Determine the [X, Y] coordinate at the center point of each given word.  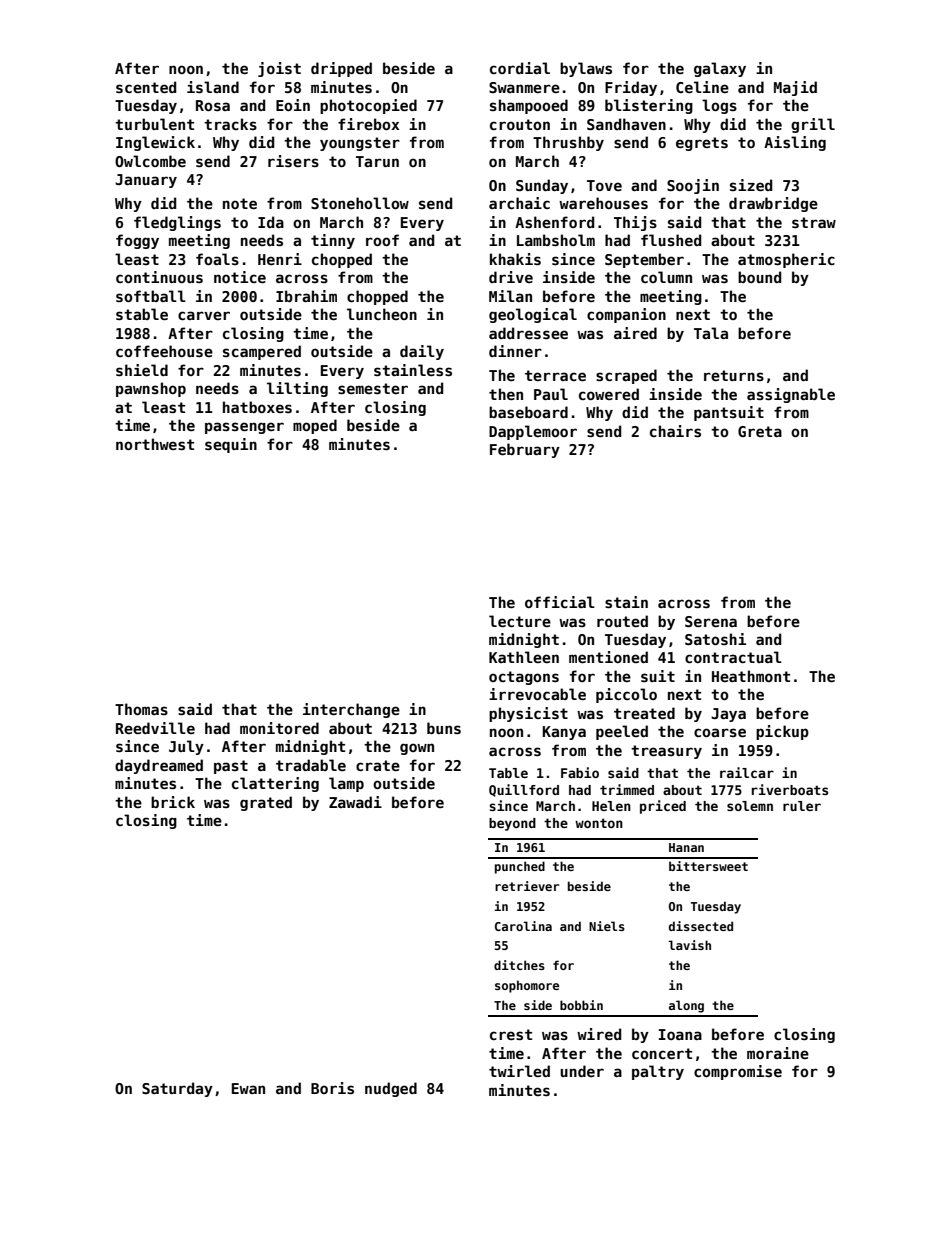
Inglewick [155, 143]
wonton [599, 823]
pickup [782, 732]
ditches [519, 965]
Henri [280, 259]
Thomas [141, 709]
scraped [626, 376]
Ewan [248, 1088]
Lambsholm [556, 240]
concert [662, 1053]
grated [266, 803]
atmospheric [786, 260]
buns [444, 728]
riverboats [790, 789]
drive [511, 277]
